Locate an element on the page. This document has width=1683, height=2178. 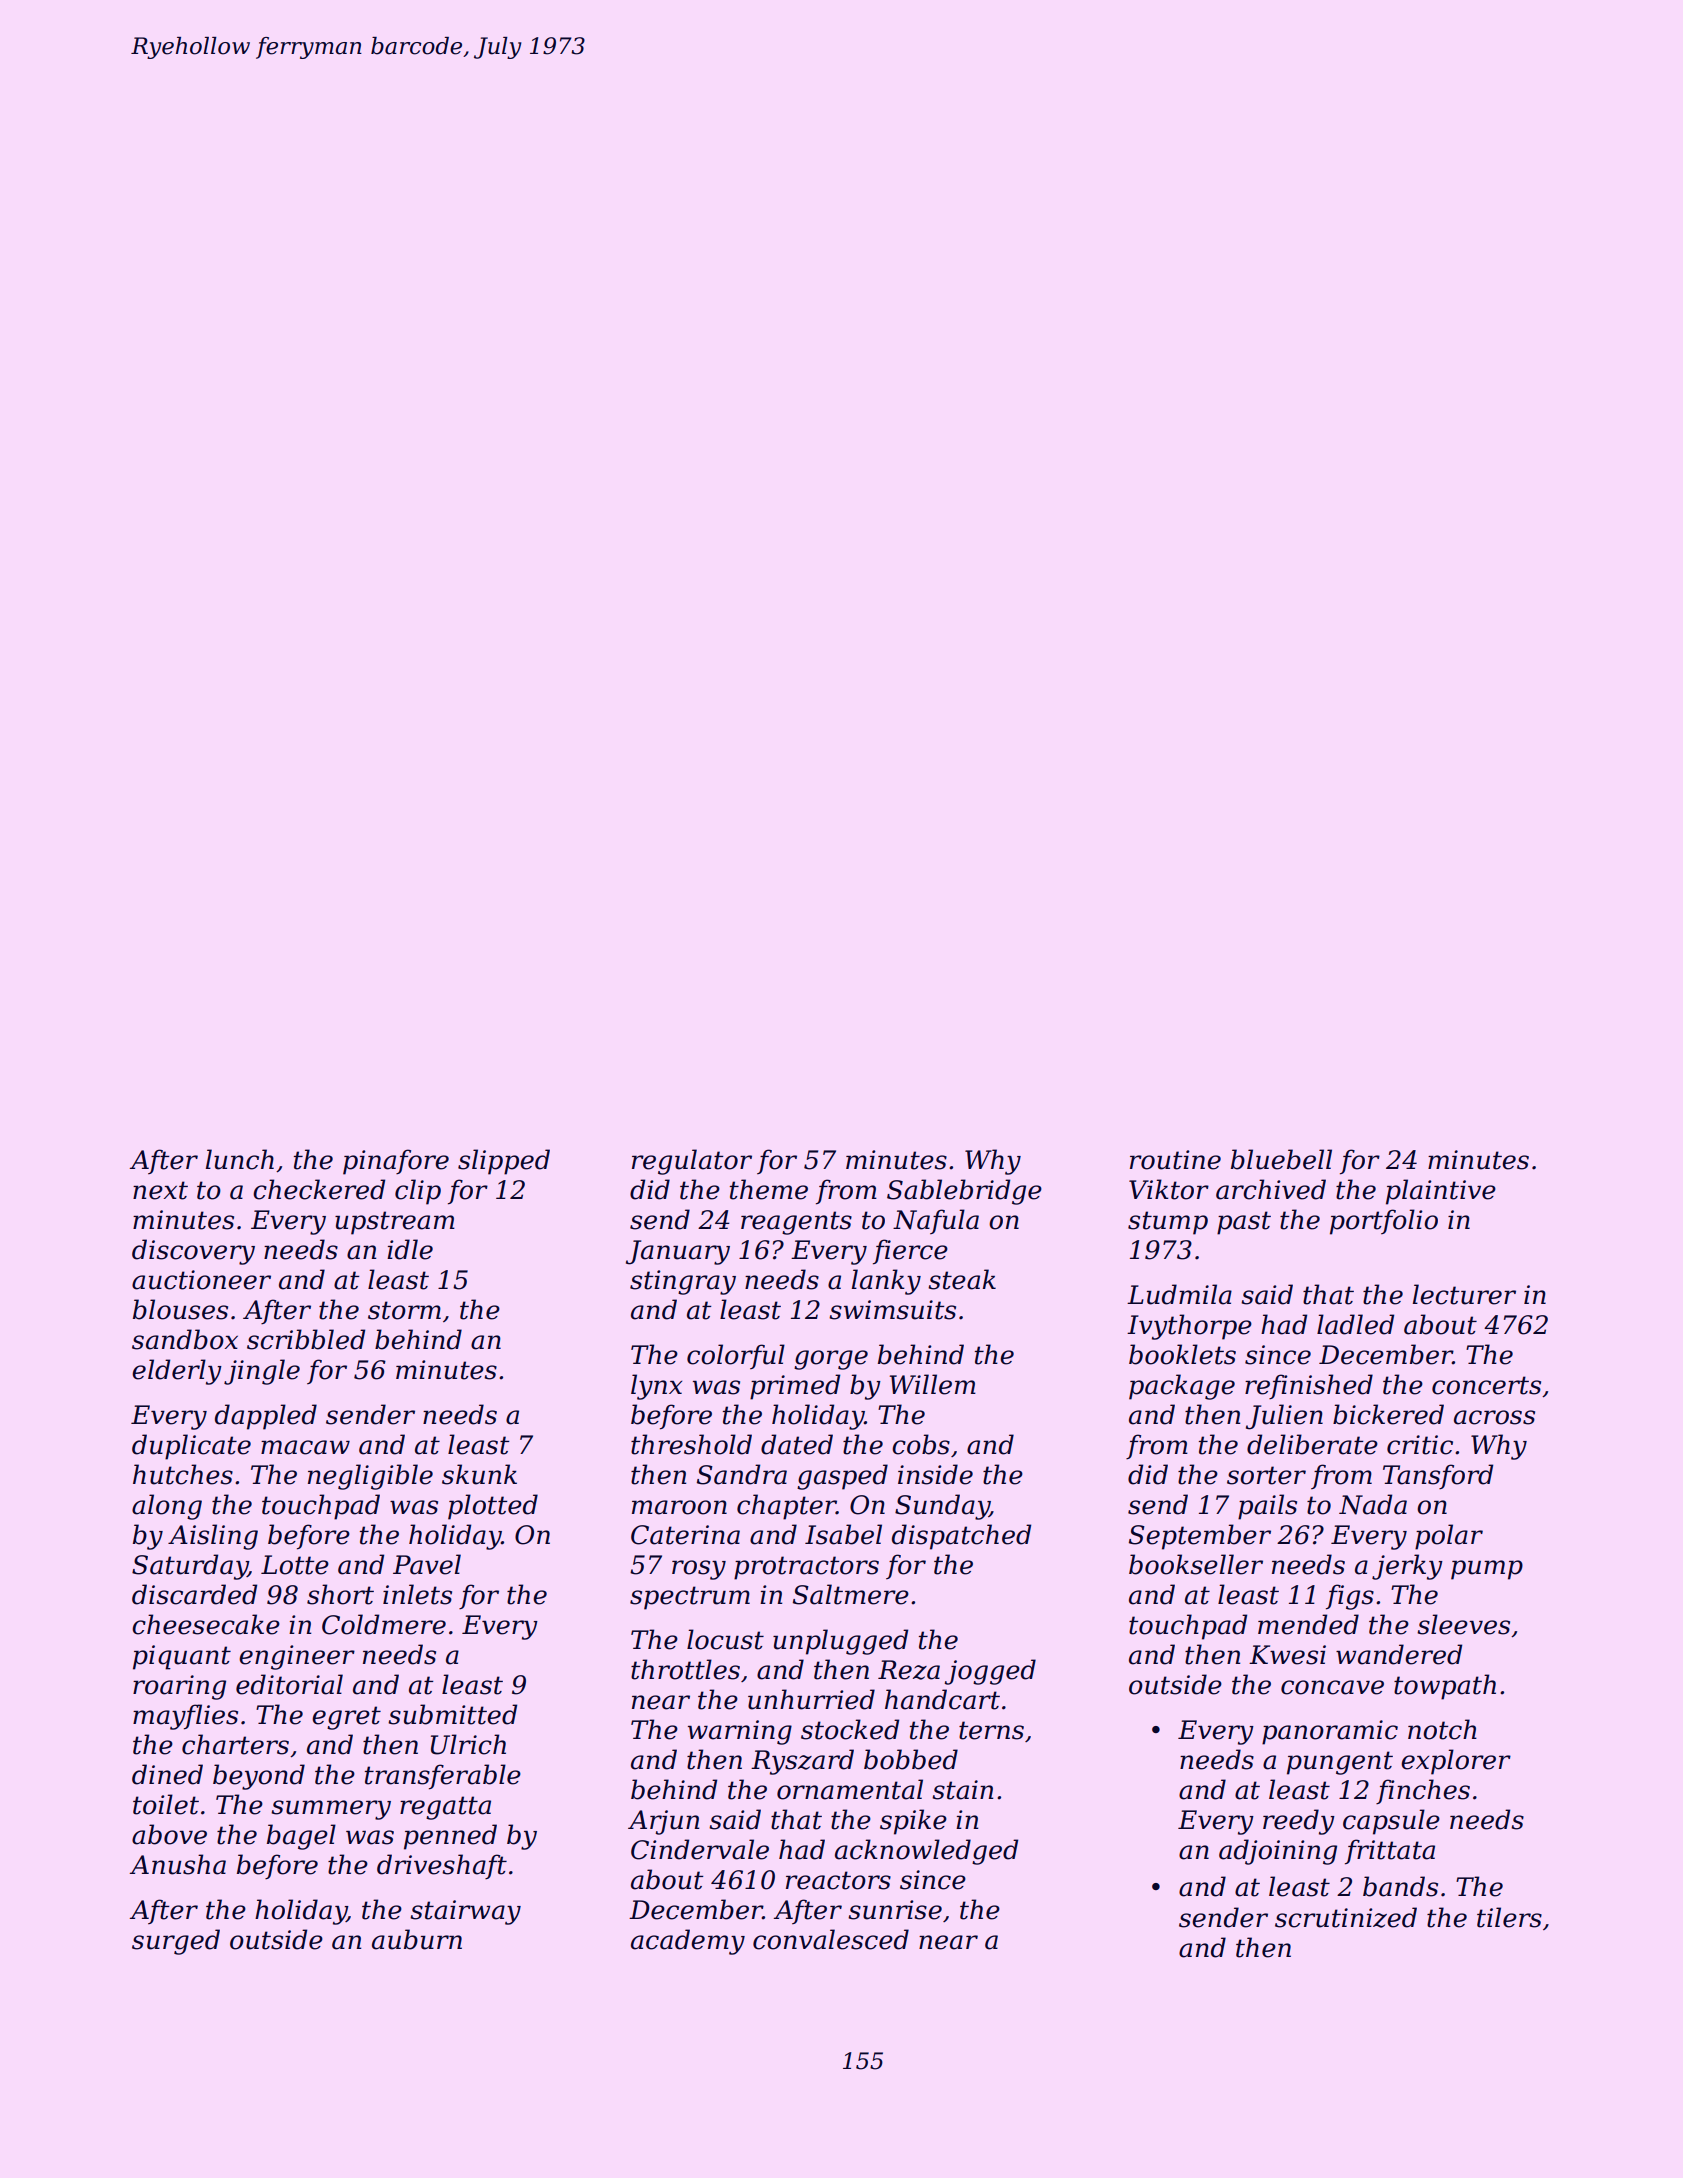
lynx is located at coordinates (656, 1387).
